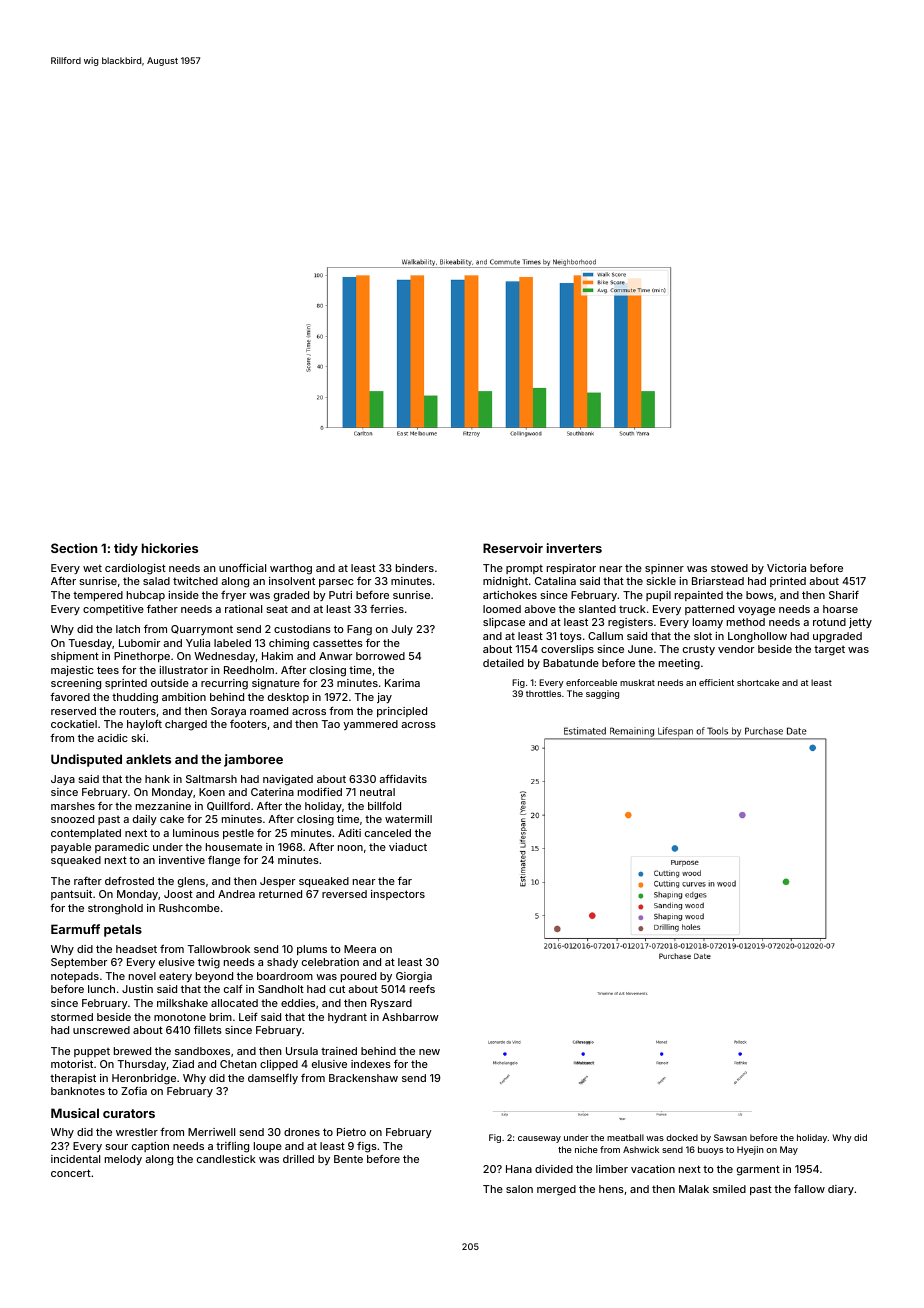  Describe the element at coordinates (75, 977) in the image. I see `notepads` at that location.
